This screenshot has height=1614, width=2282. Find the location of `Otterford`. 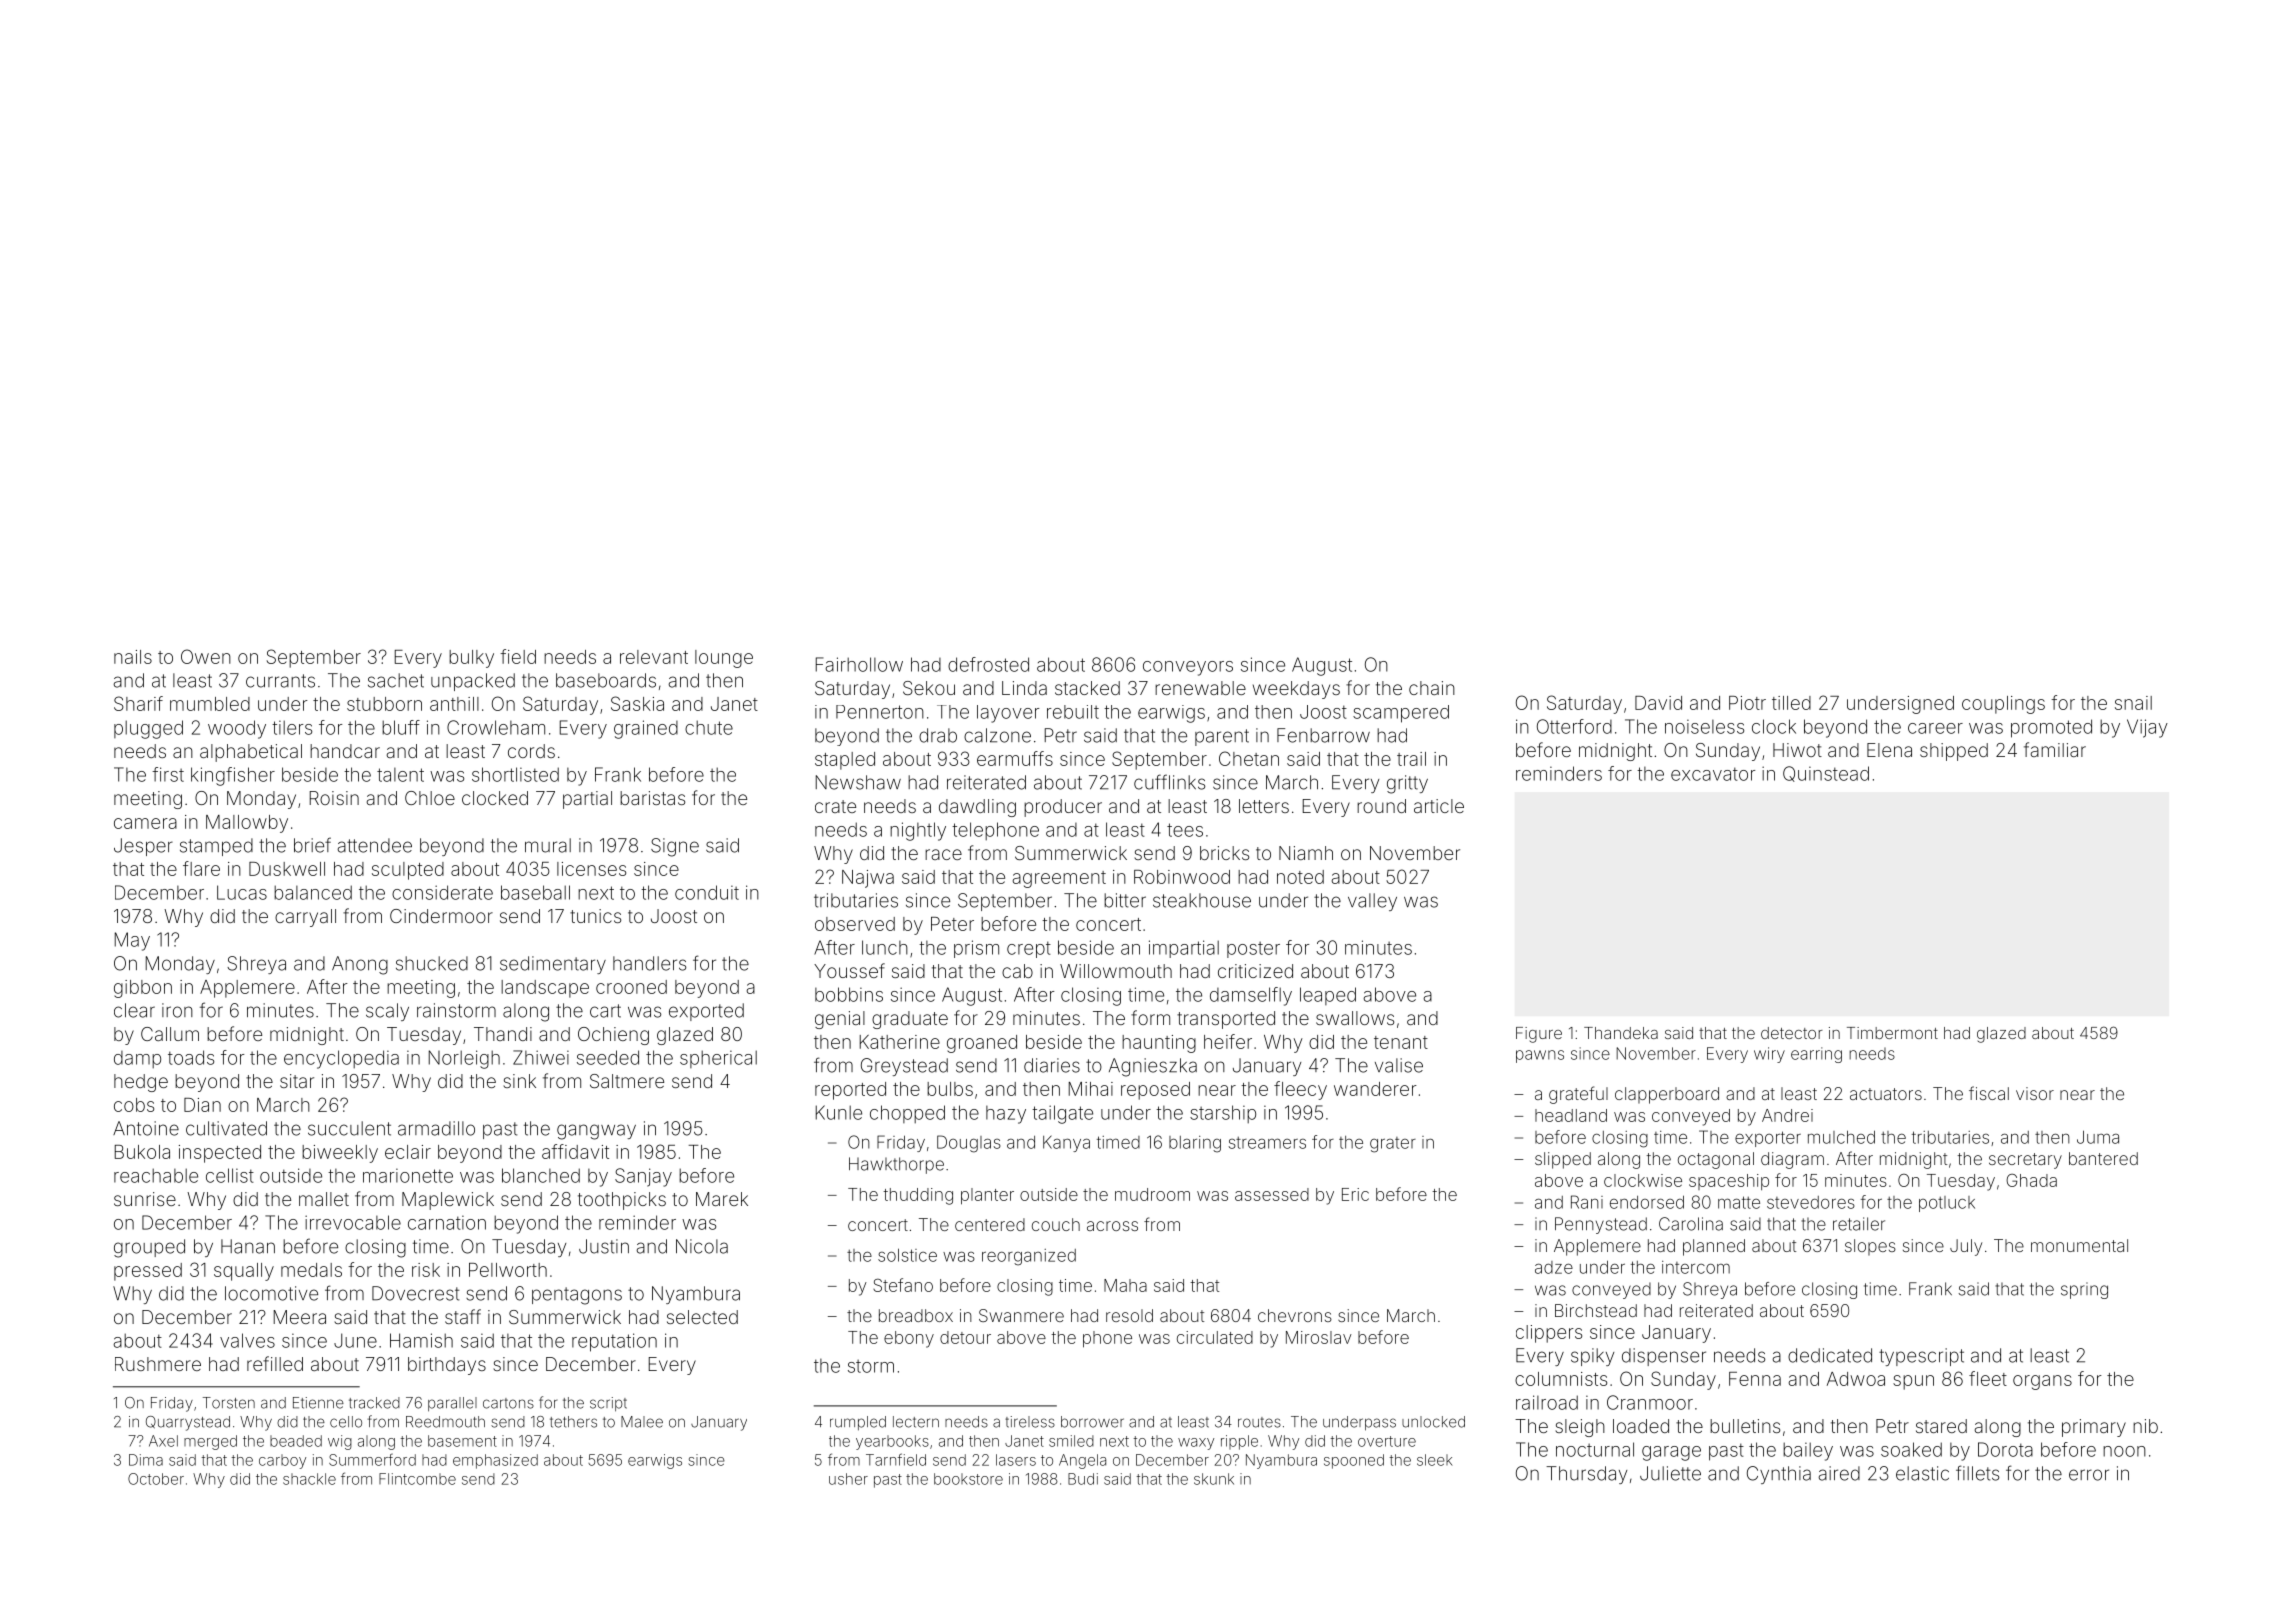

Otterford is located at coordinates (1574, 726).
